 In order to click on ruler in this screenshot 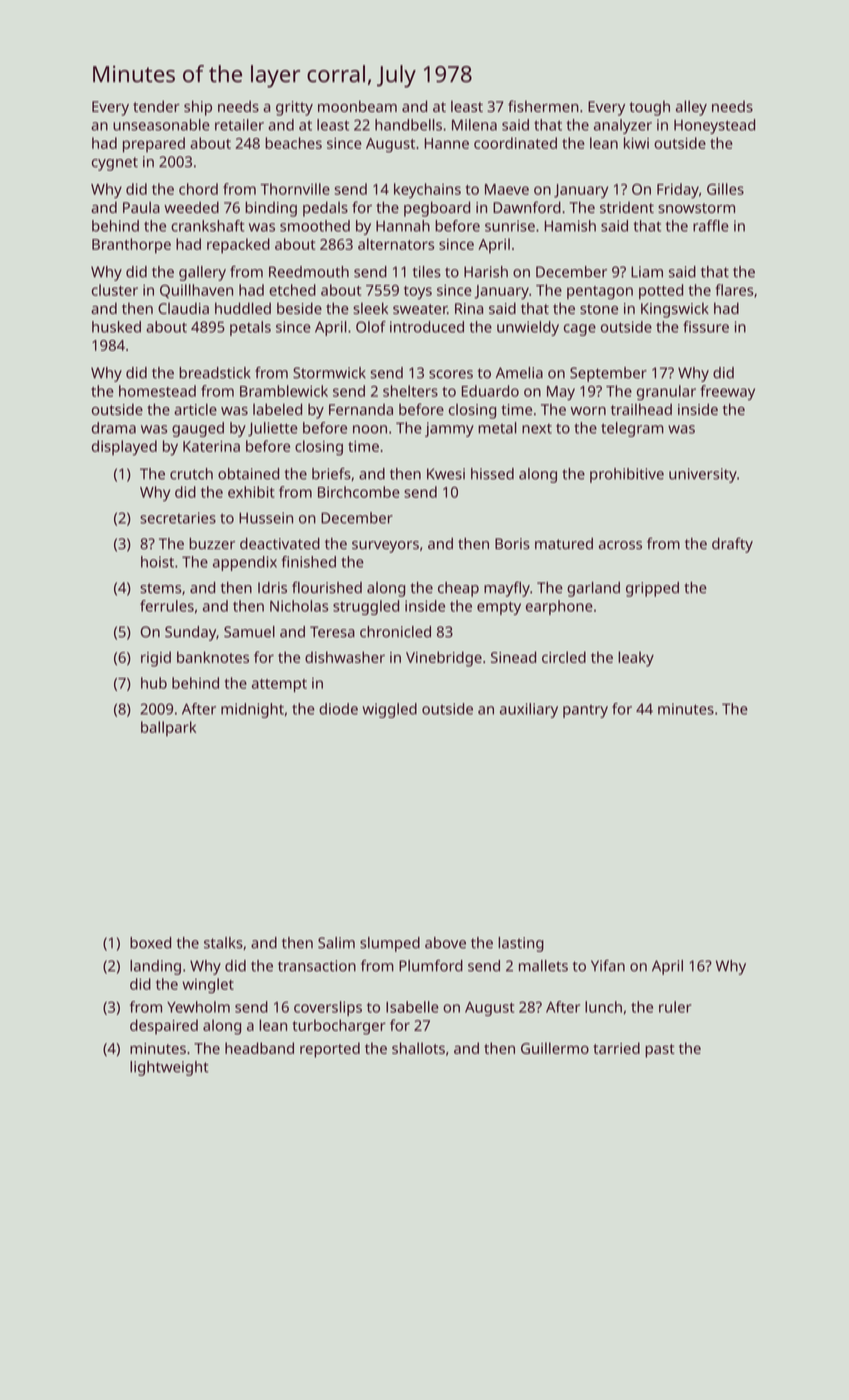, I will do `click(675, 1007)`.
